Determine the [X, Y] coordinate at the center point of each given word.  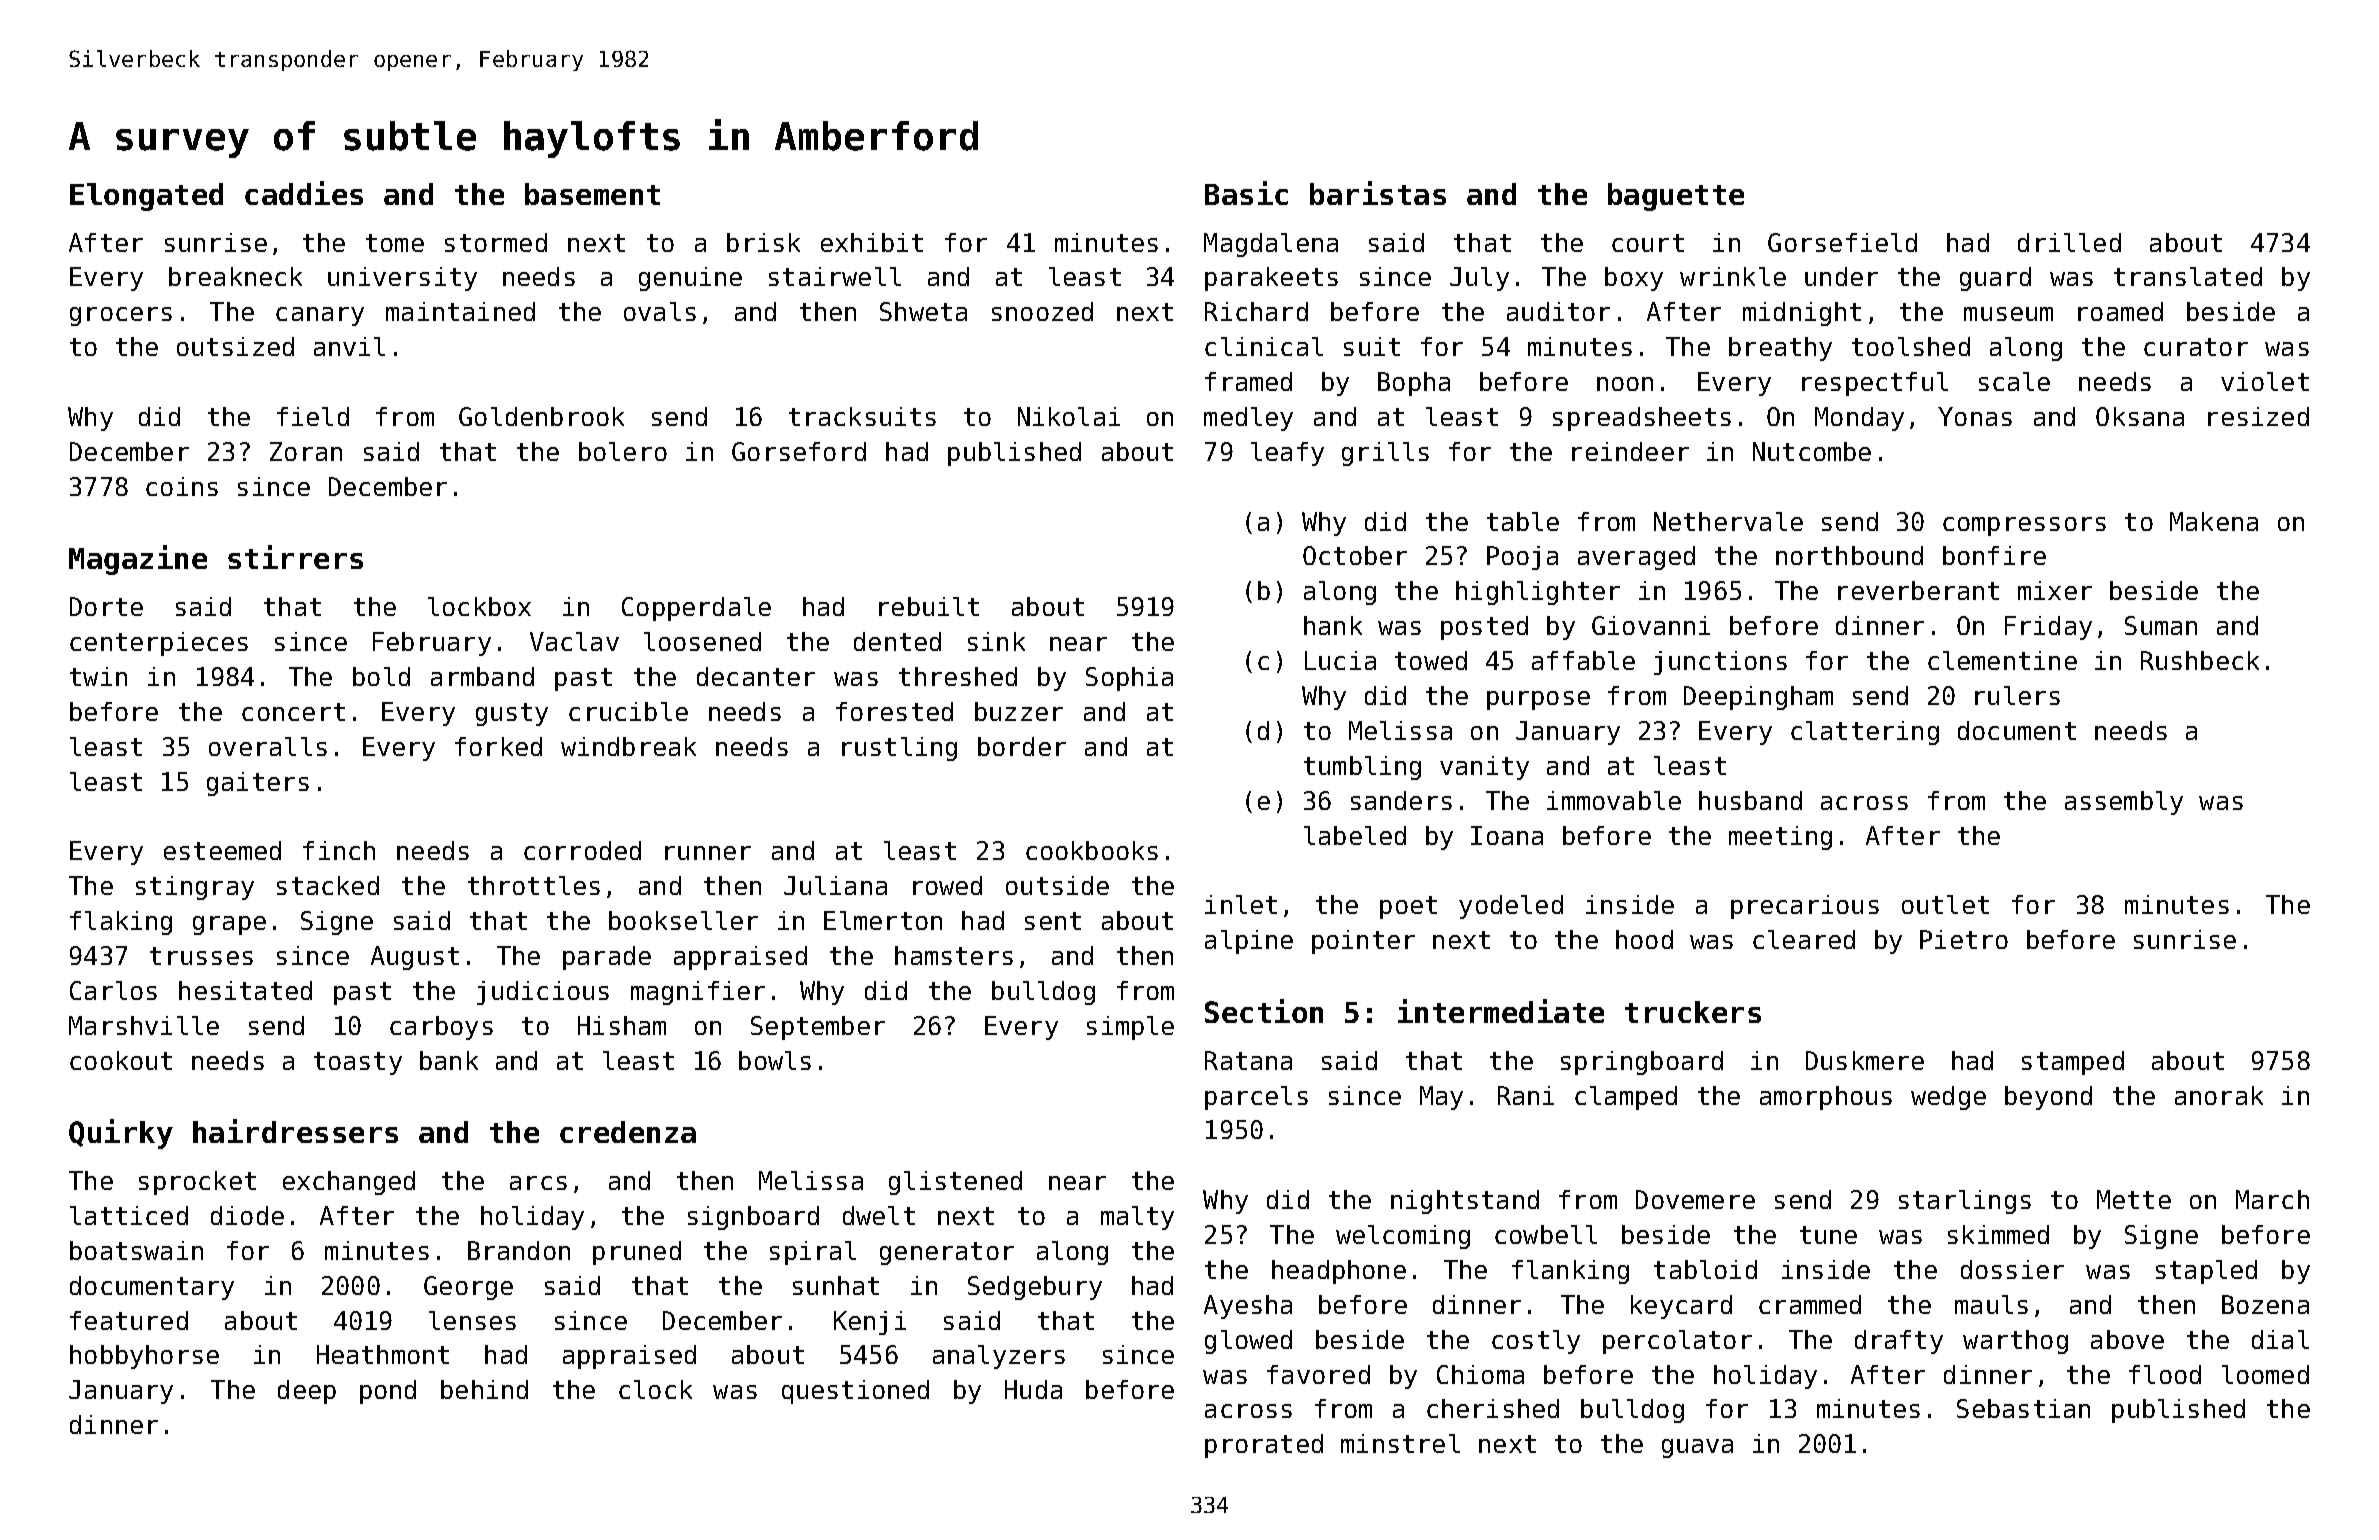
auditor [1558, 311]
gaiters [258, 784]
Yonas [1975, 416]
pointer [1363, 942]
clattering [1865, 733]
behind [484, 1389]
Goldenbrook [541, 416]
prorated [1264, 1446]
